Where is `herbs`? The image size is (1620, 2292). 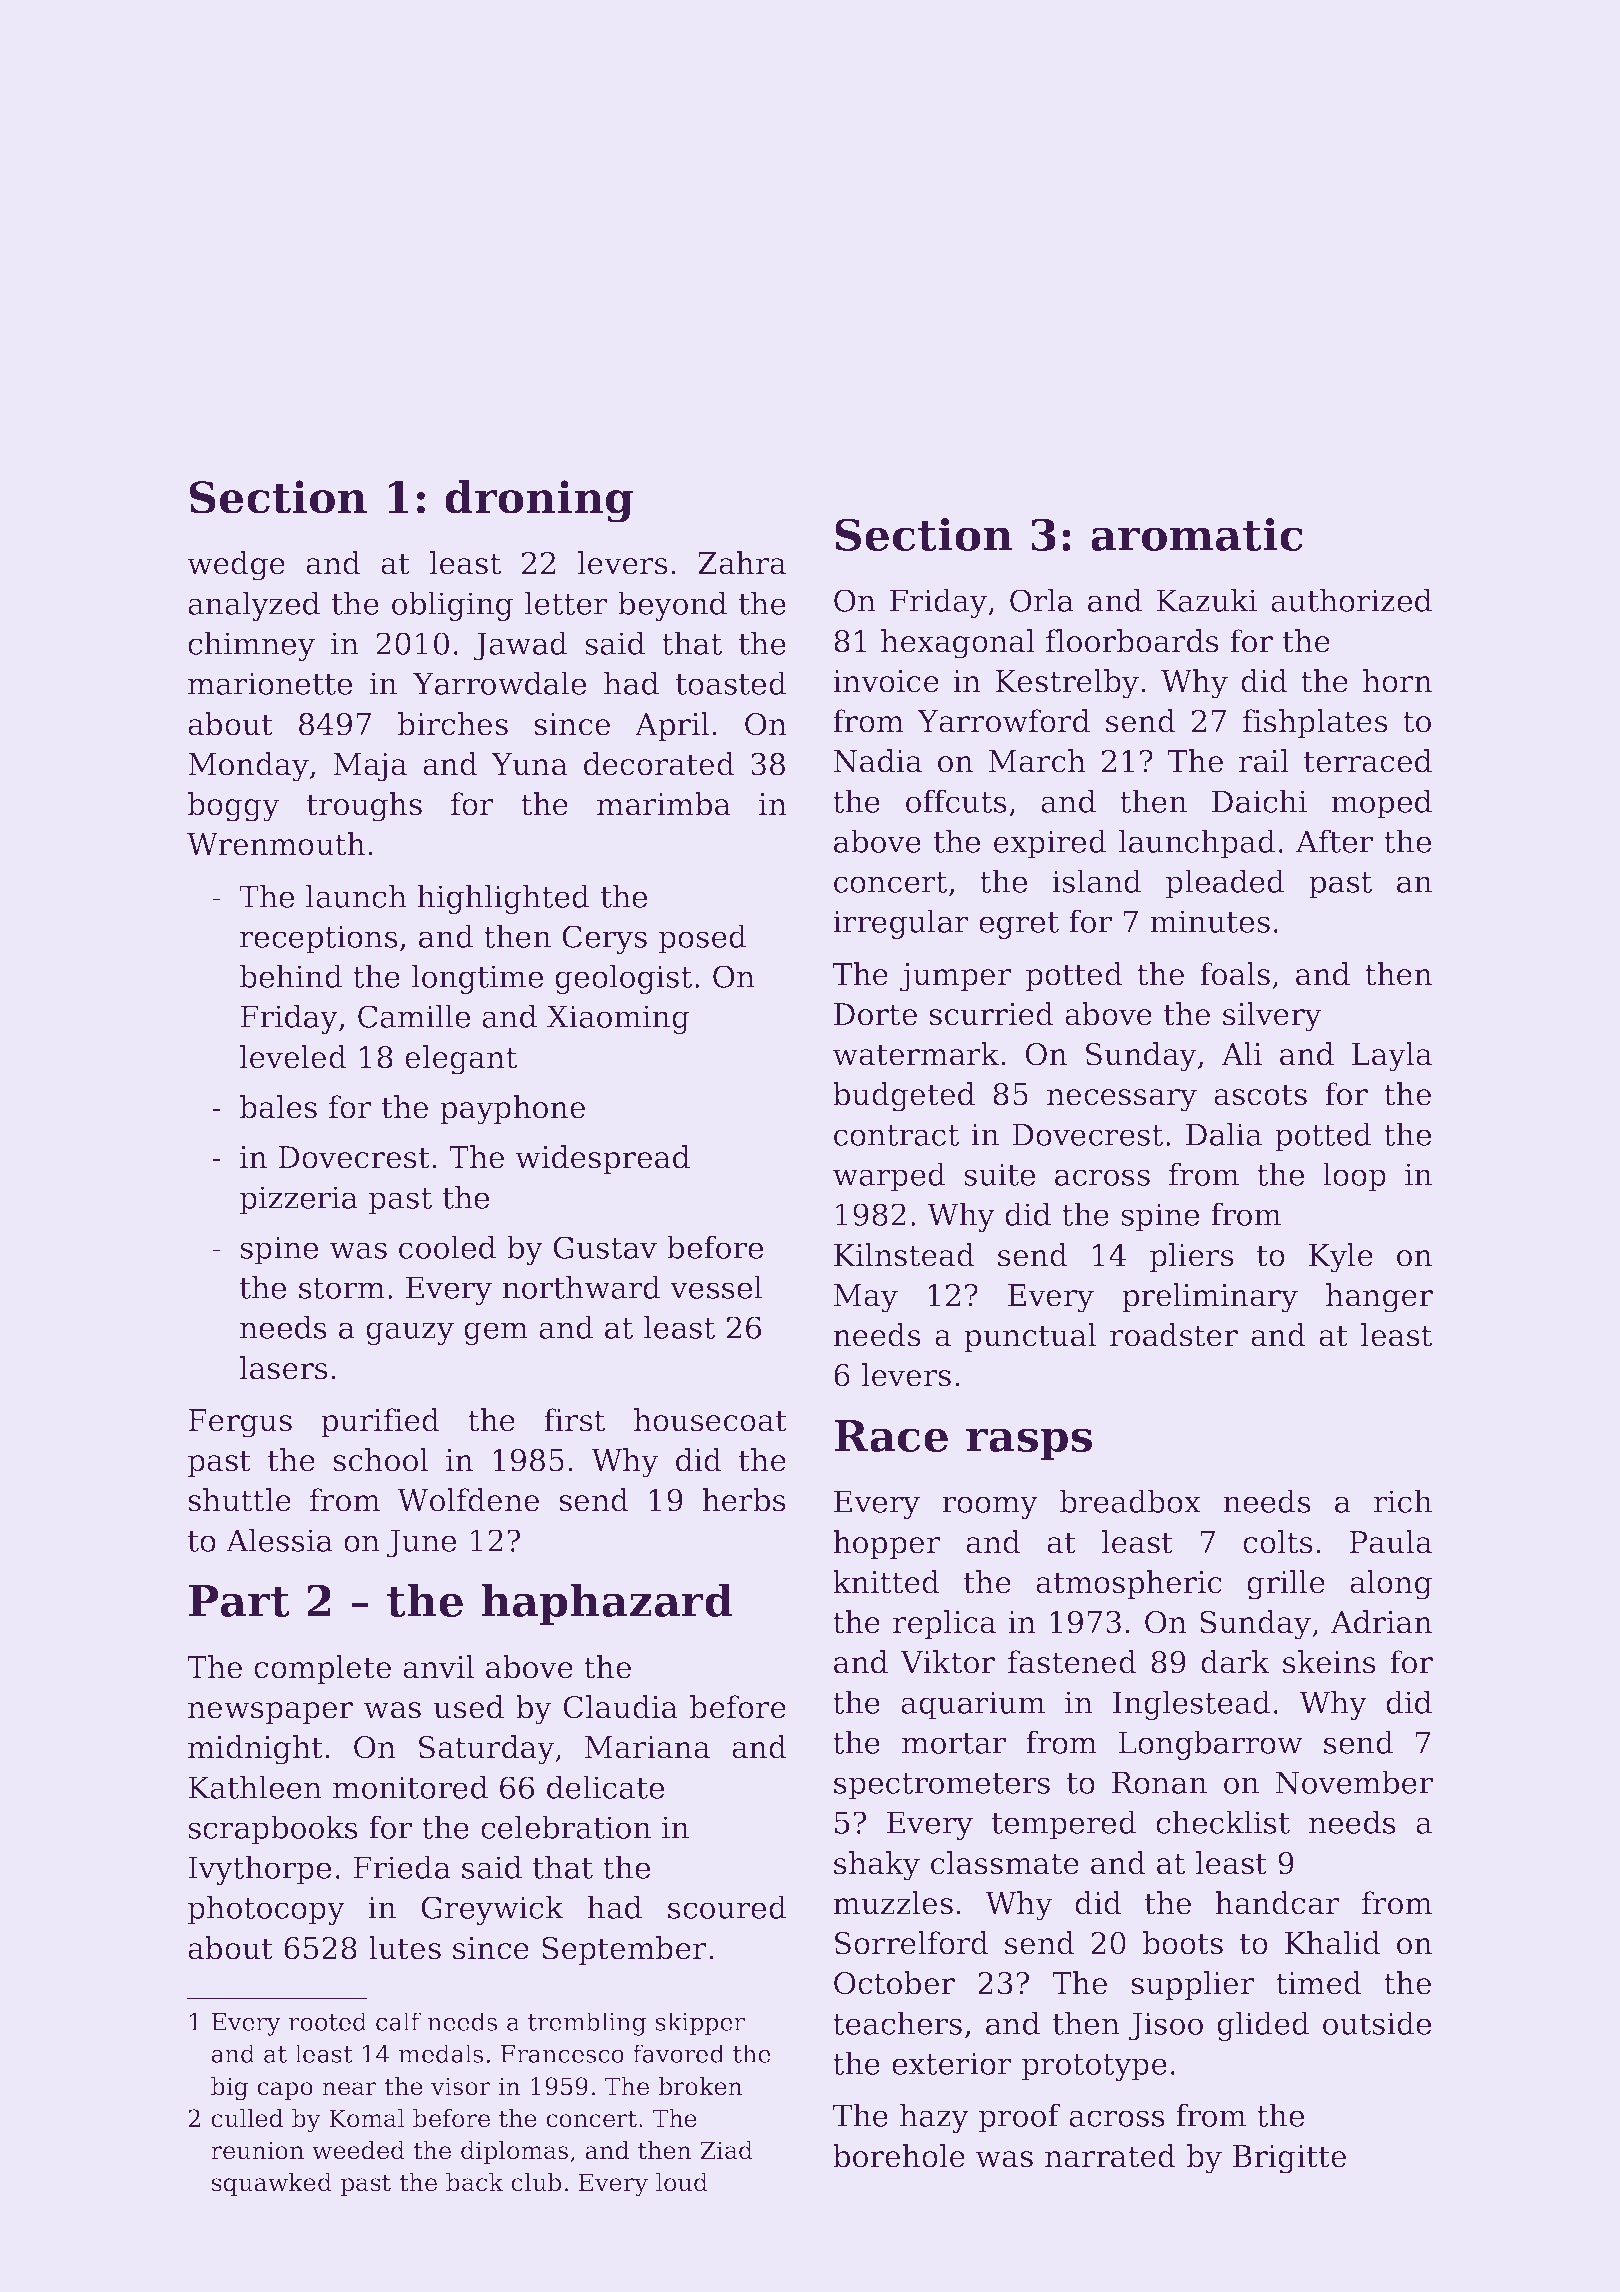
herbs is located at coordinates (744, 1500).
